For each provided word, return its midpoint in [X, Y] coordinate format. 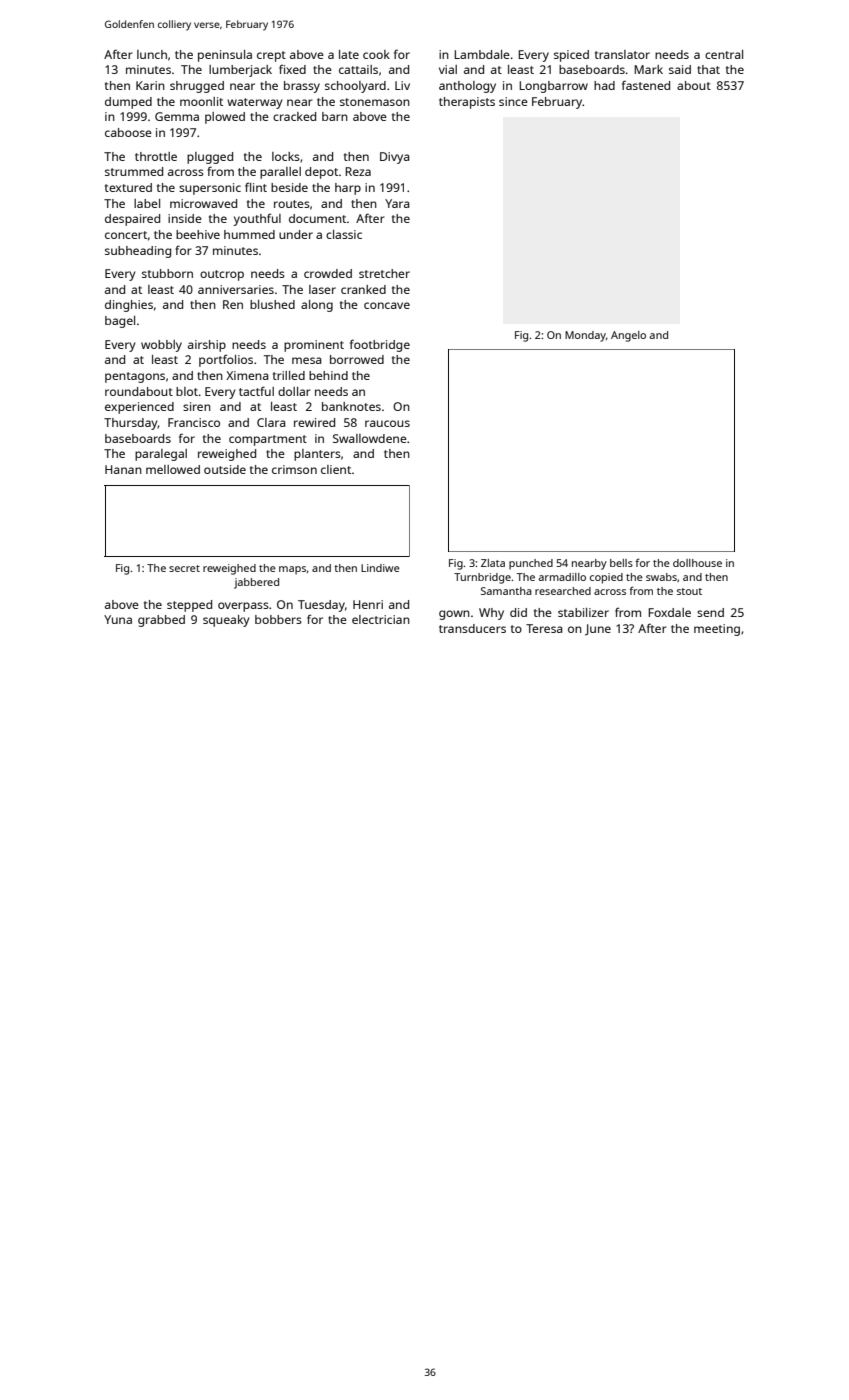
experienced [139, 408]
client [336, 469]
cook [376, 54]
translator [622, 54]
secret [184, 568]
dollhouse [697, 563]
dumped [128, 103]
